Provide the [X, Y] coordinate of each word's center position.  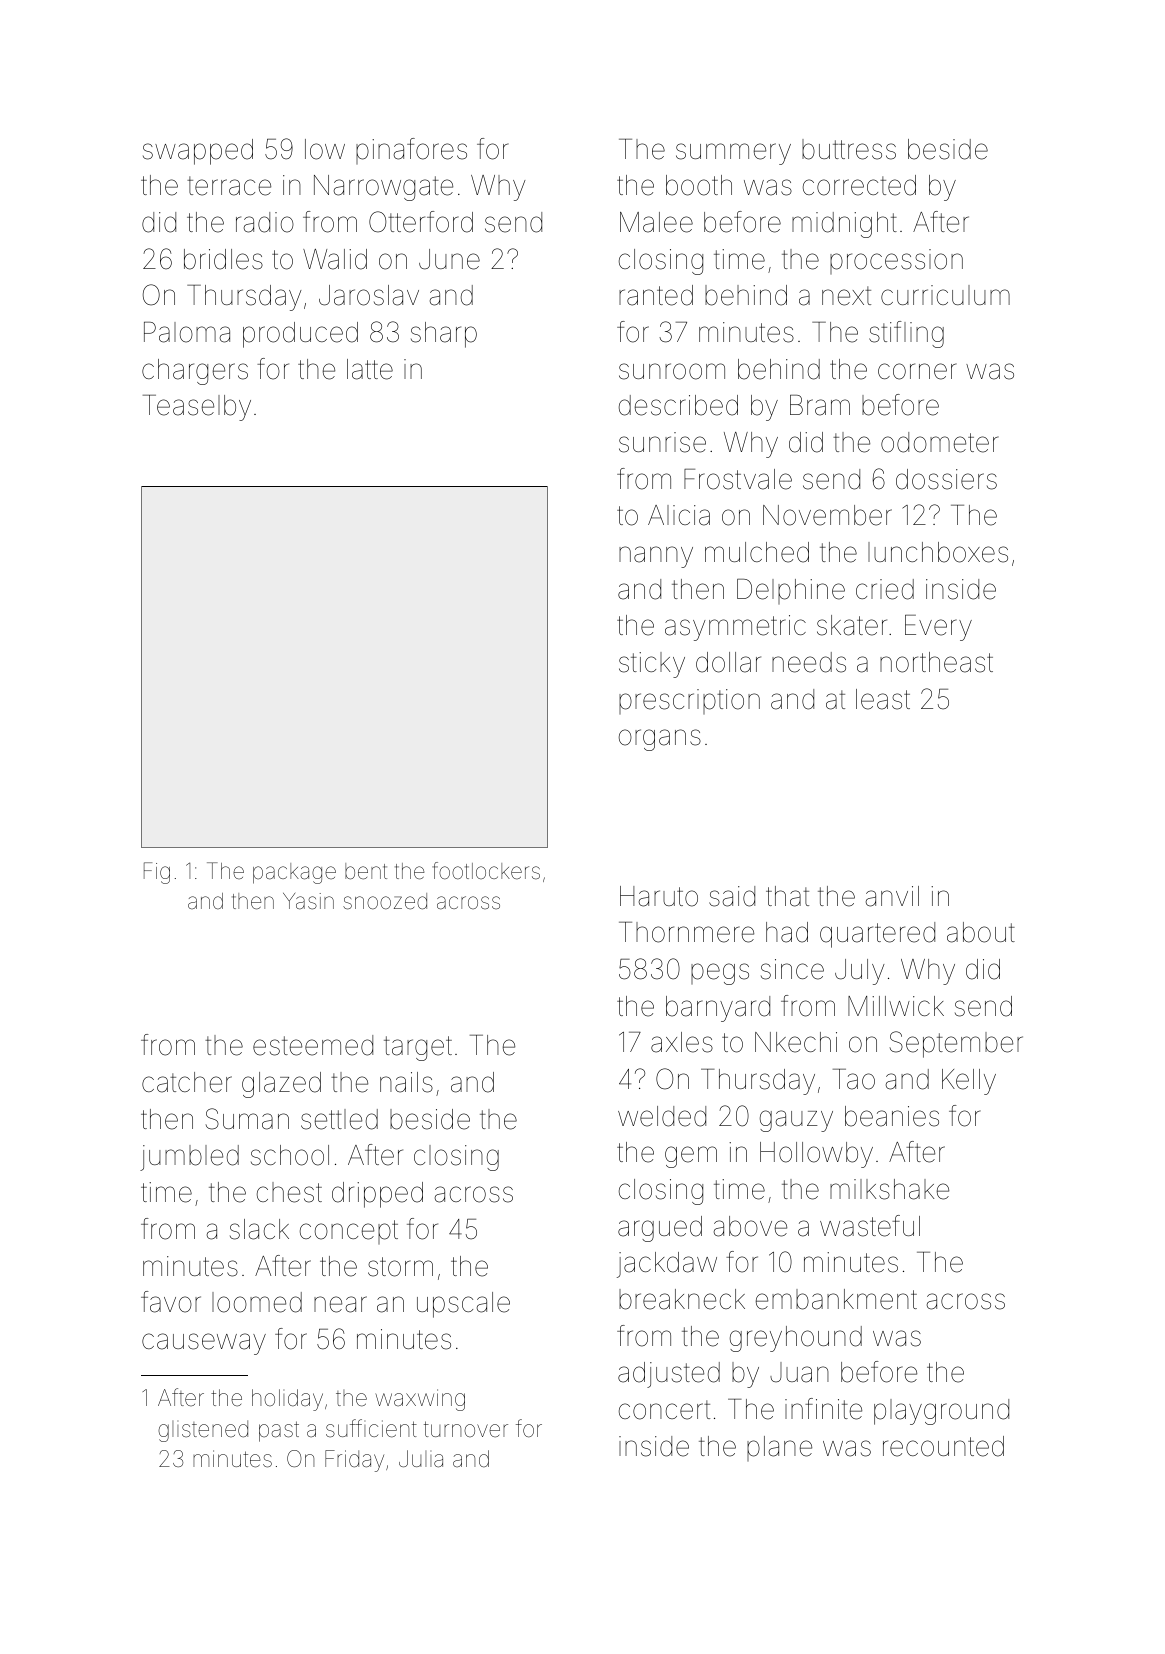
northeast [936, 662]
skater [852, 625]
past [279, 1431]
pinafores [411, 151]
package [294, 873]
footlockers [486, 871]
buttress [849, 149]
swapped [198, 152]
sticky [652, 665]
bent [366, 871]
